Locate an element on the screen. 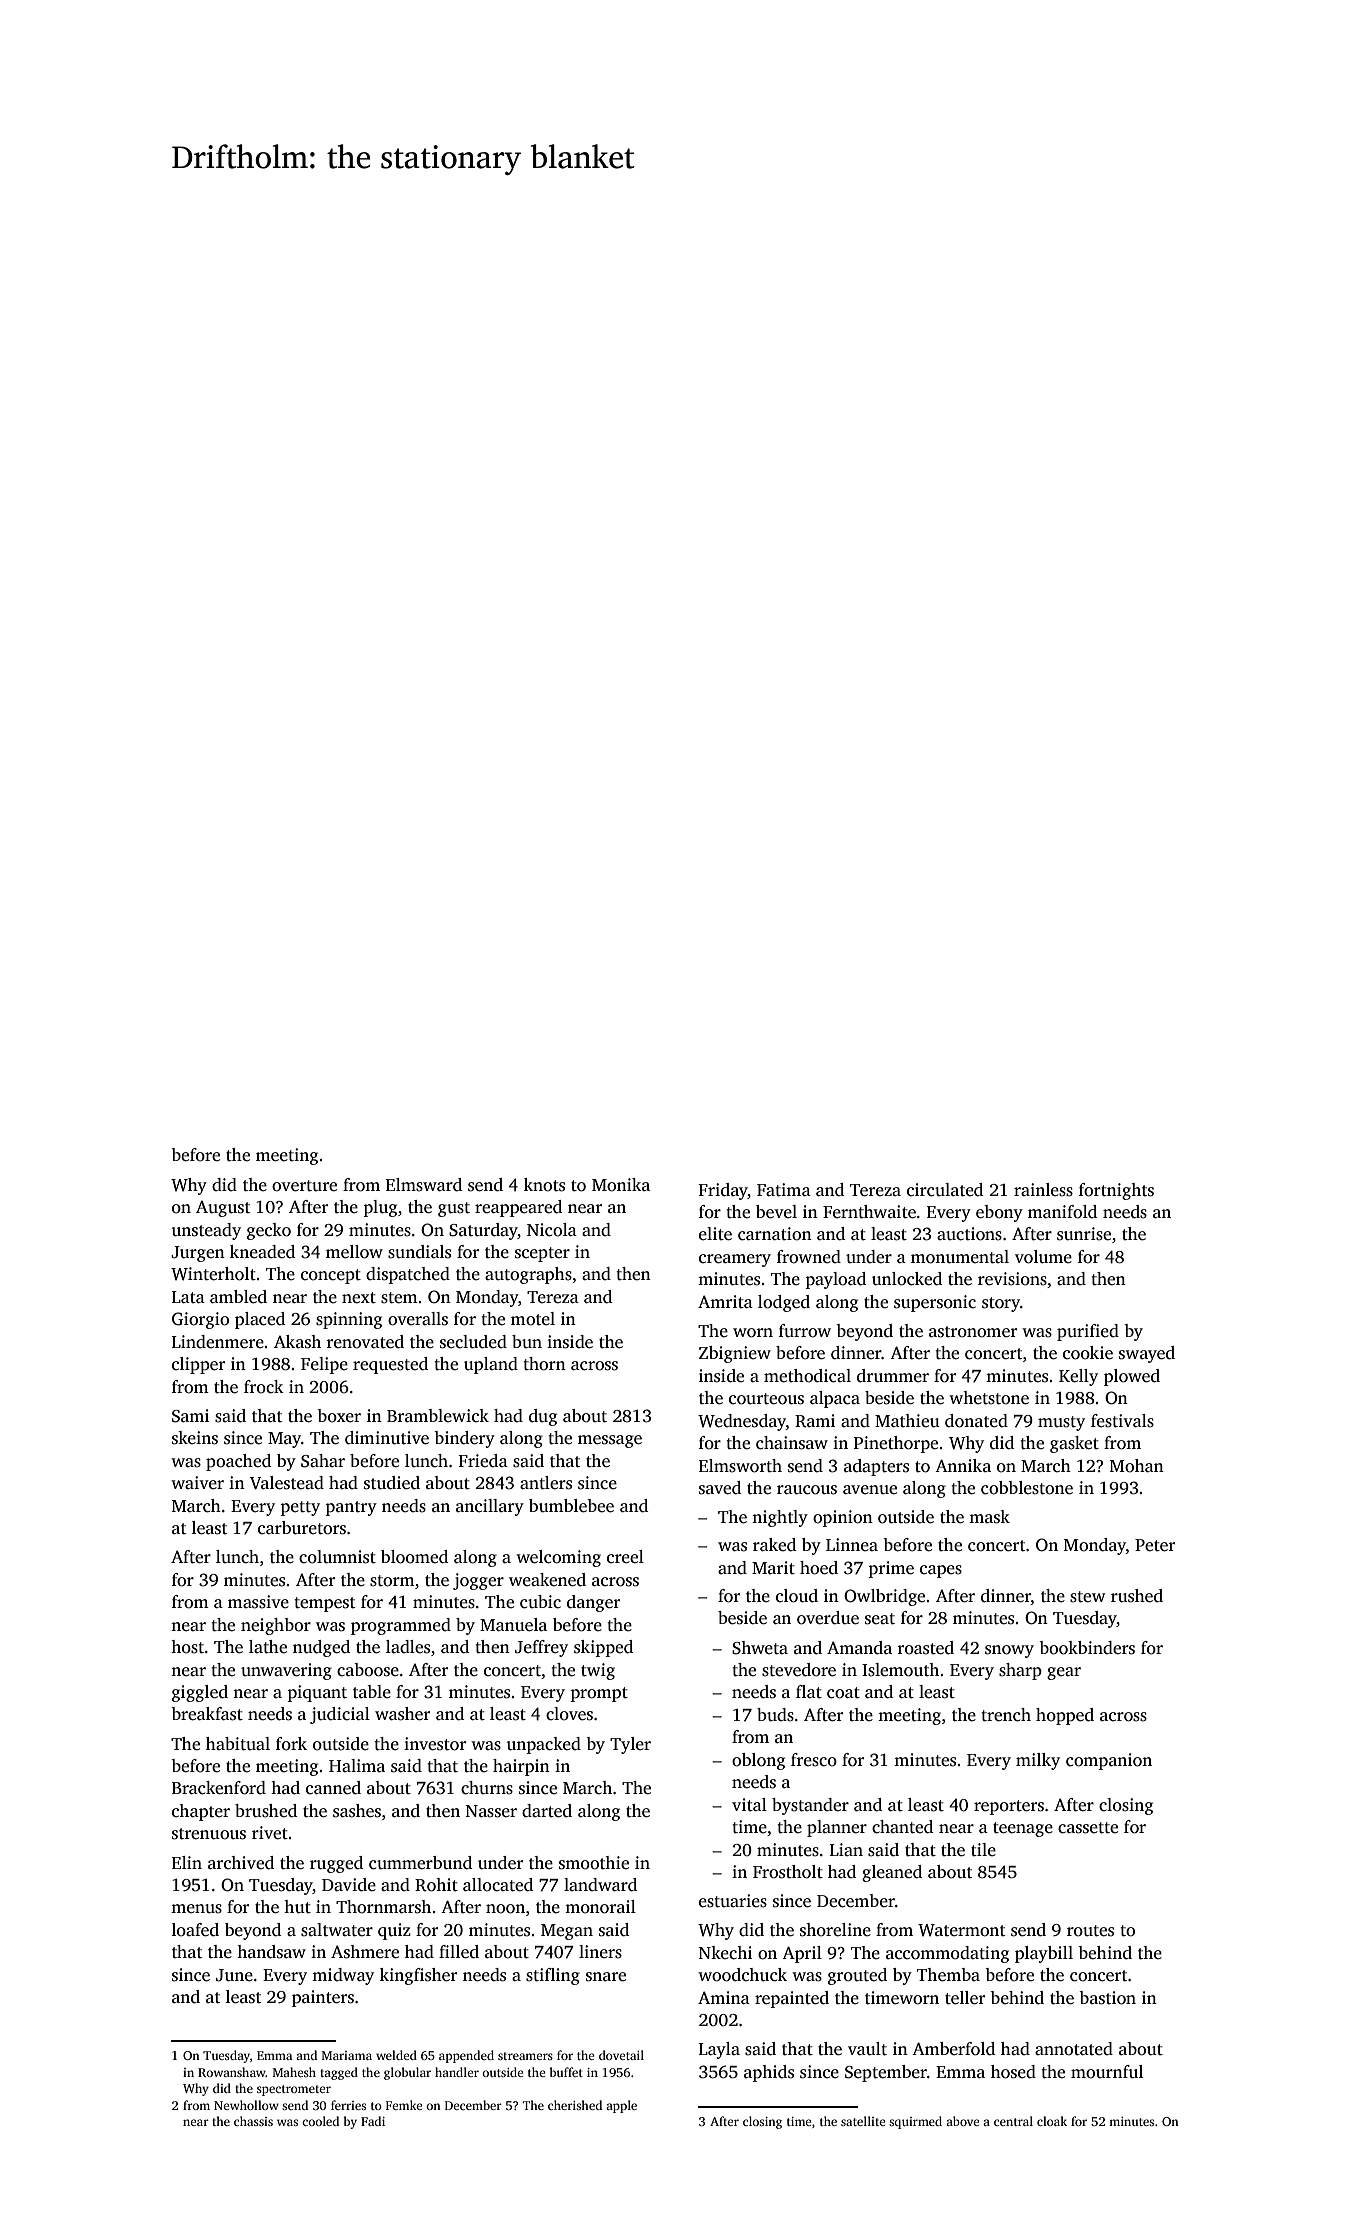 This screenshot has height=2227, width=1352. gear is located at coordinates (1064, 1673).
